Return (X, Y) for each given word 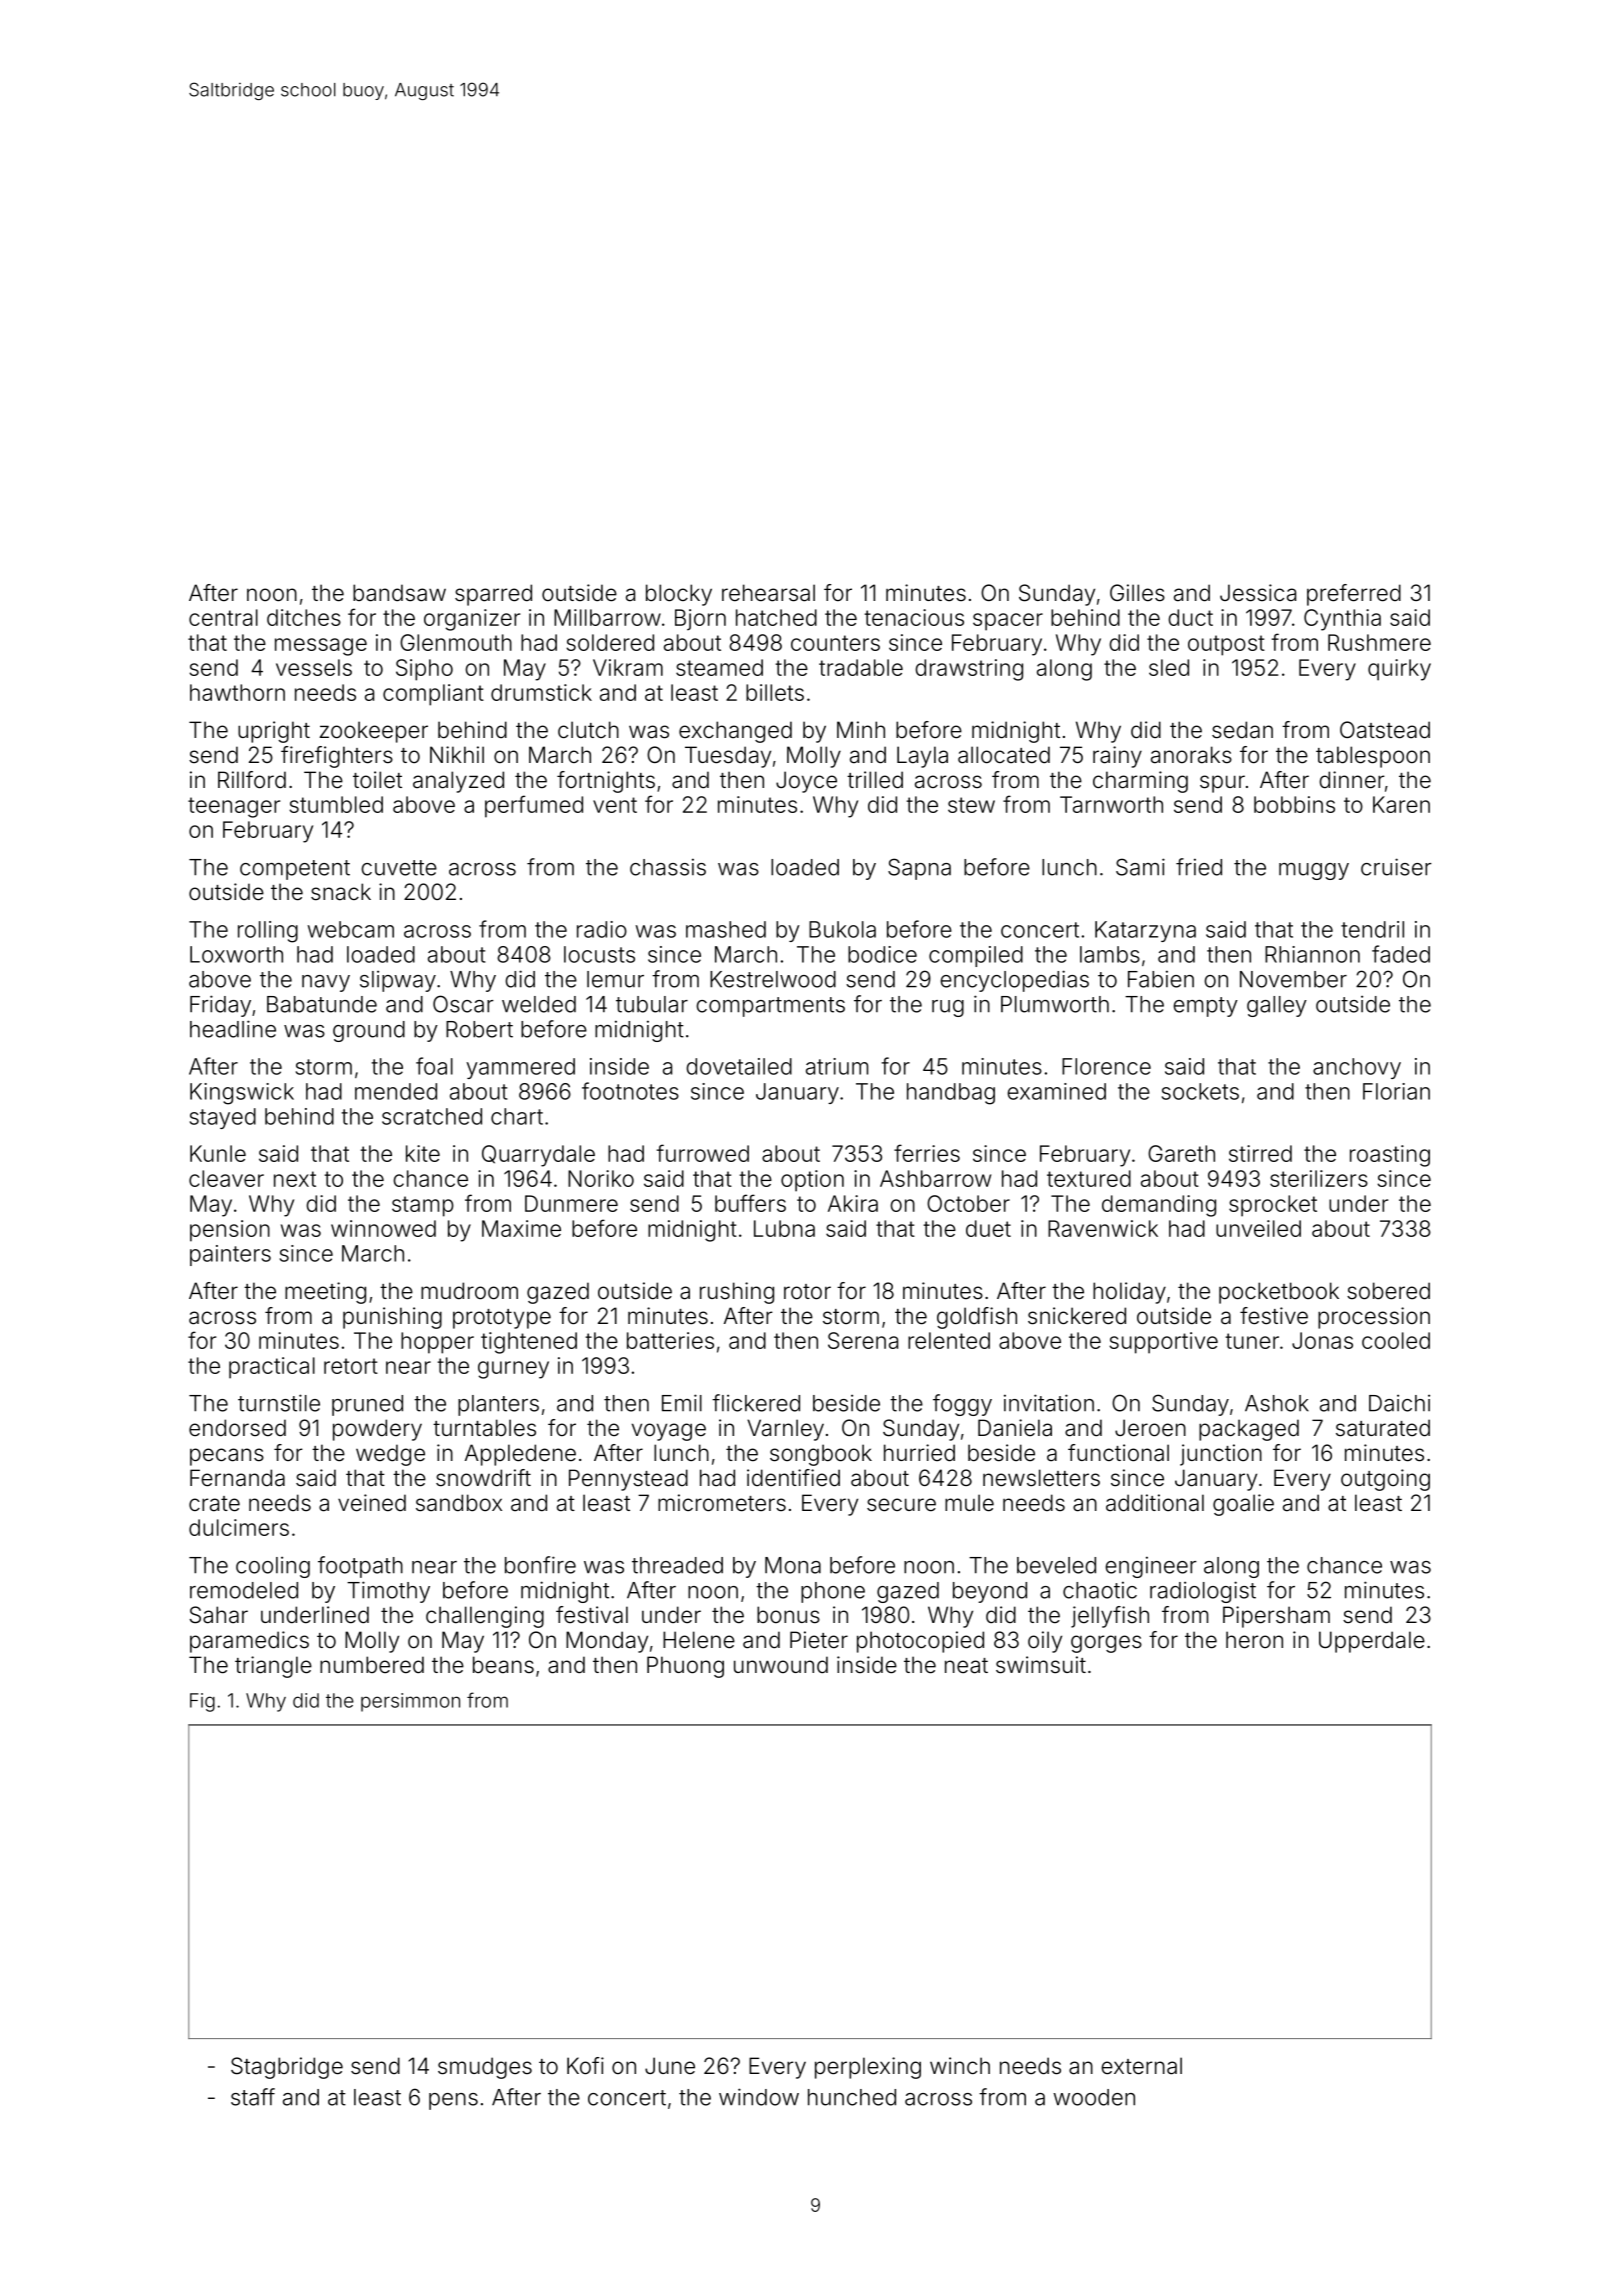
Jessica (1258, 593)
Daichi (1399, 1403)
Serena (863, 1340)
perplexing (868, 2068)
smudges (485, 2068)
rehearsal (768, 593)
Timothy (388, 1592)
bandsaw (399, 593)
